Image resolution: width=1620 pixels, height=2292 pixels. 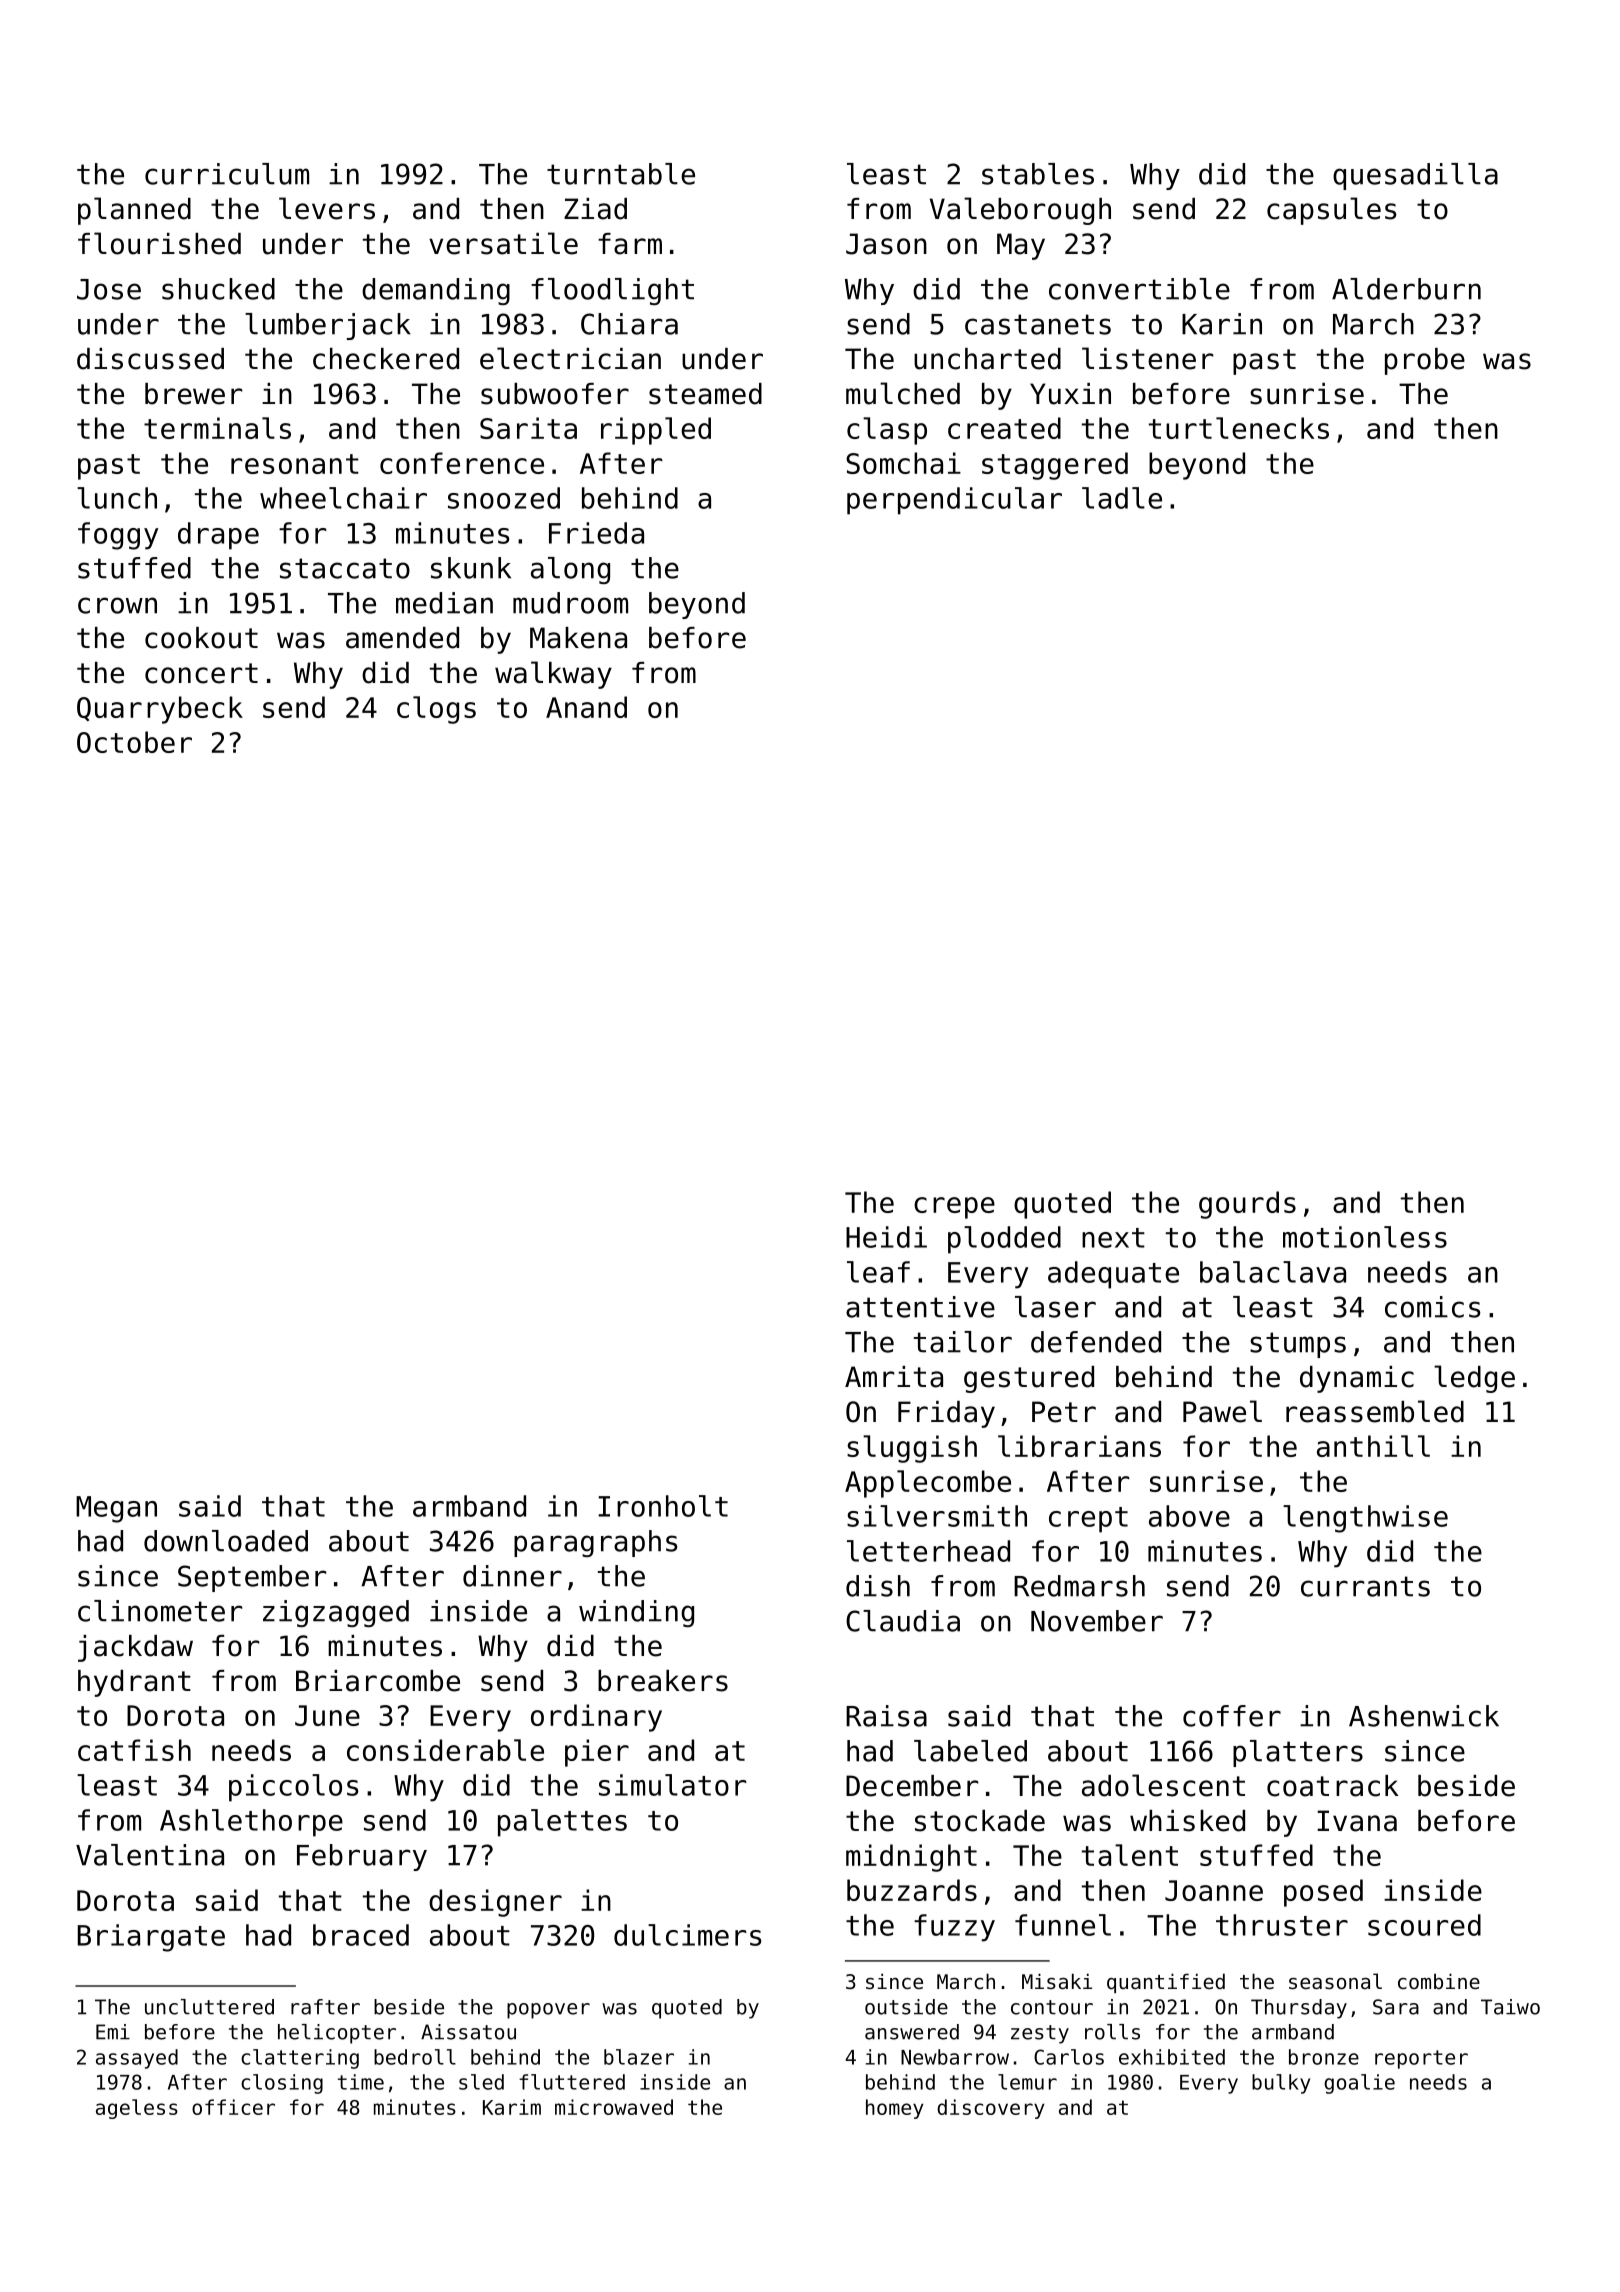 I want to click on stables, so click(x=1038, y=174).
